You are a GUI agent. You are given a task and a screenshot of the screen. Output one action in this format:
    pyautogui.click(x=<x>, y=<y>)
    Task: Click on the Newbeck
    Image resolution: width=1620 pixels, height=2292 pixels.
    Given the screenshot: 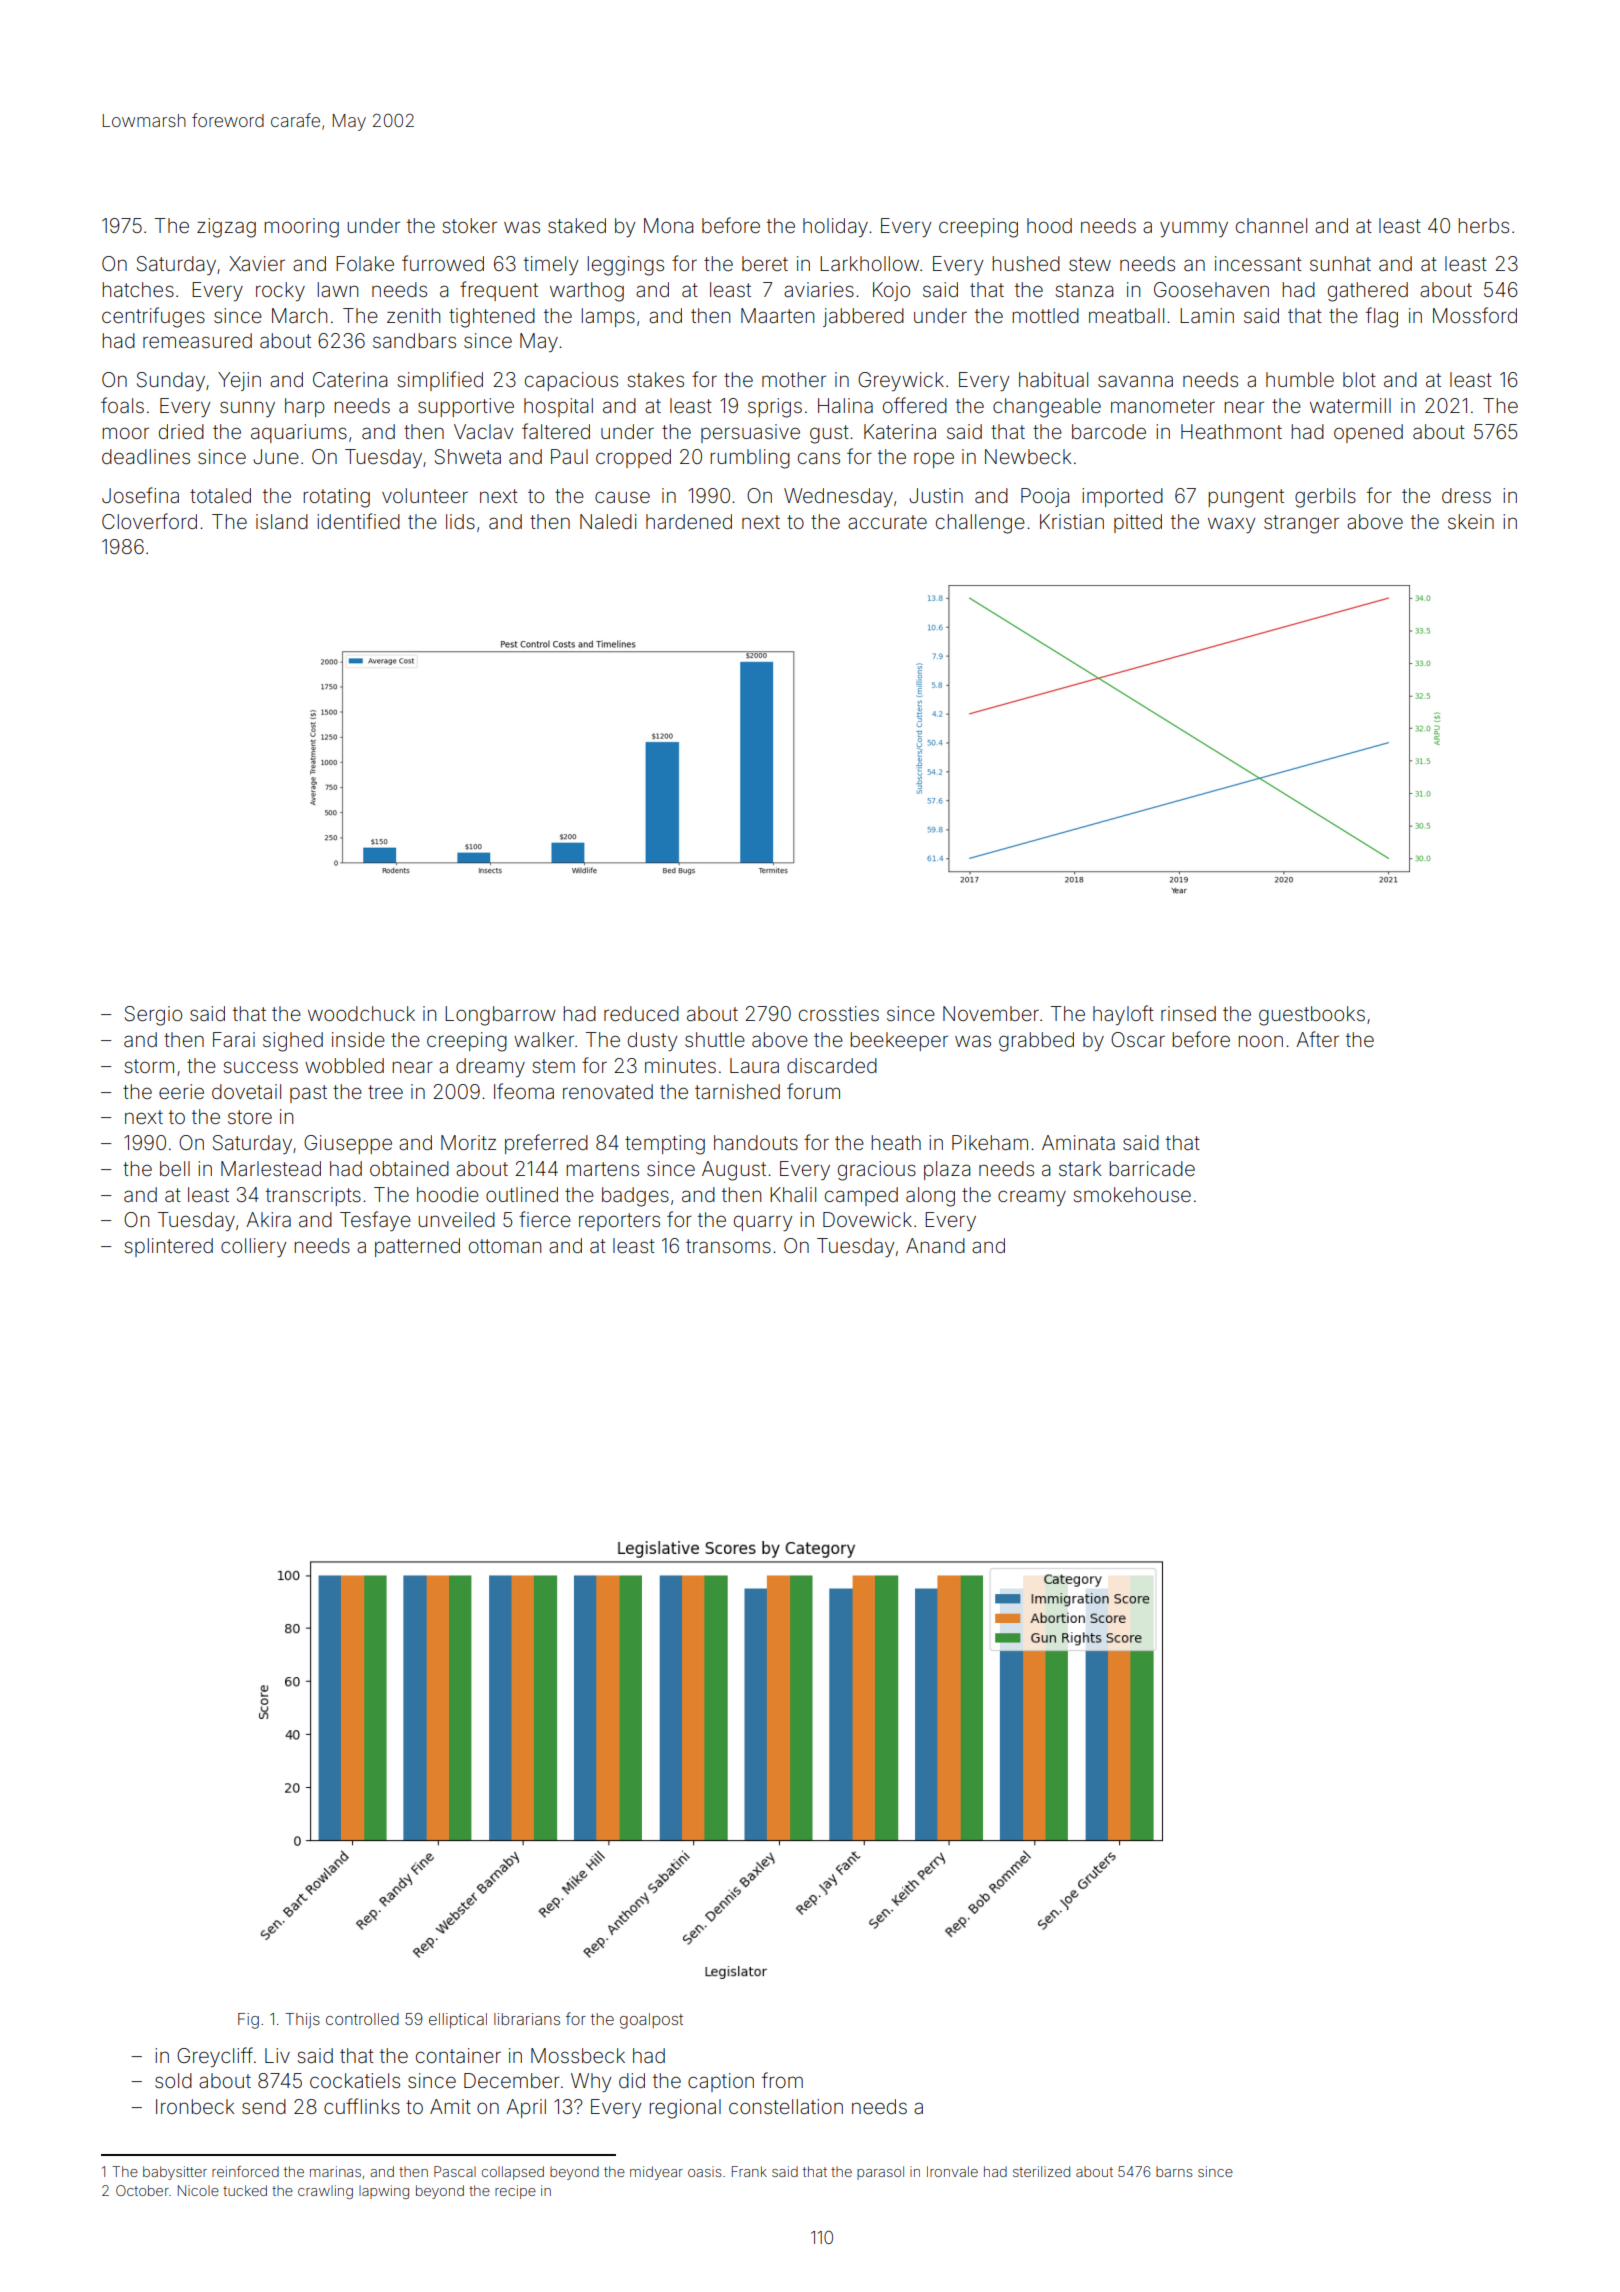 What is the action you would take?
    pyautogui.click(x=1028, y=456)
